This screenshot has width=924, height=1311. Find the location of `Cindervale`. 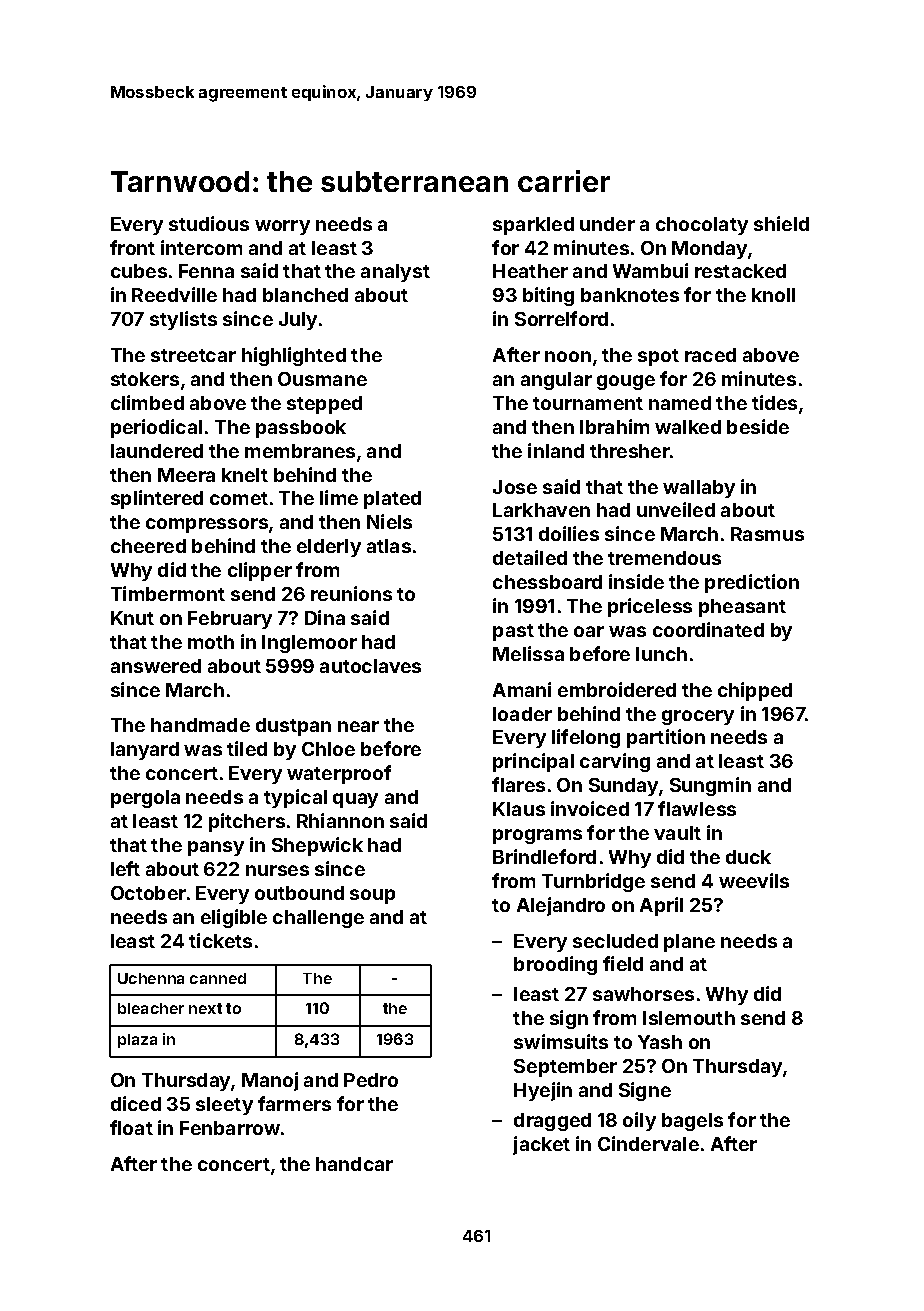

Cindervale is located at coordinates (648, 1143).
